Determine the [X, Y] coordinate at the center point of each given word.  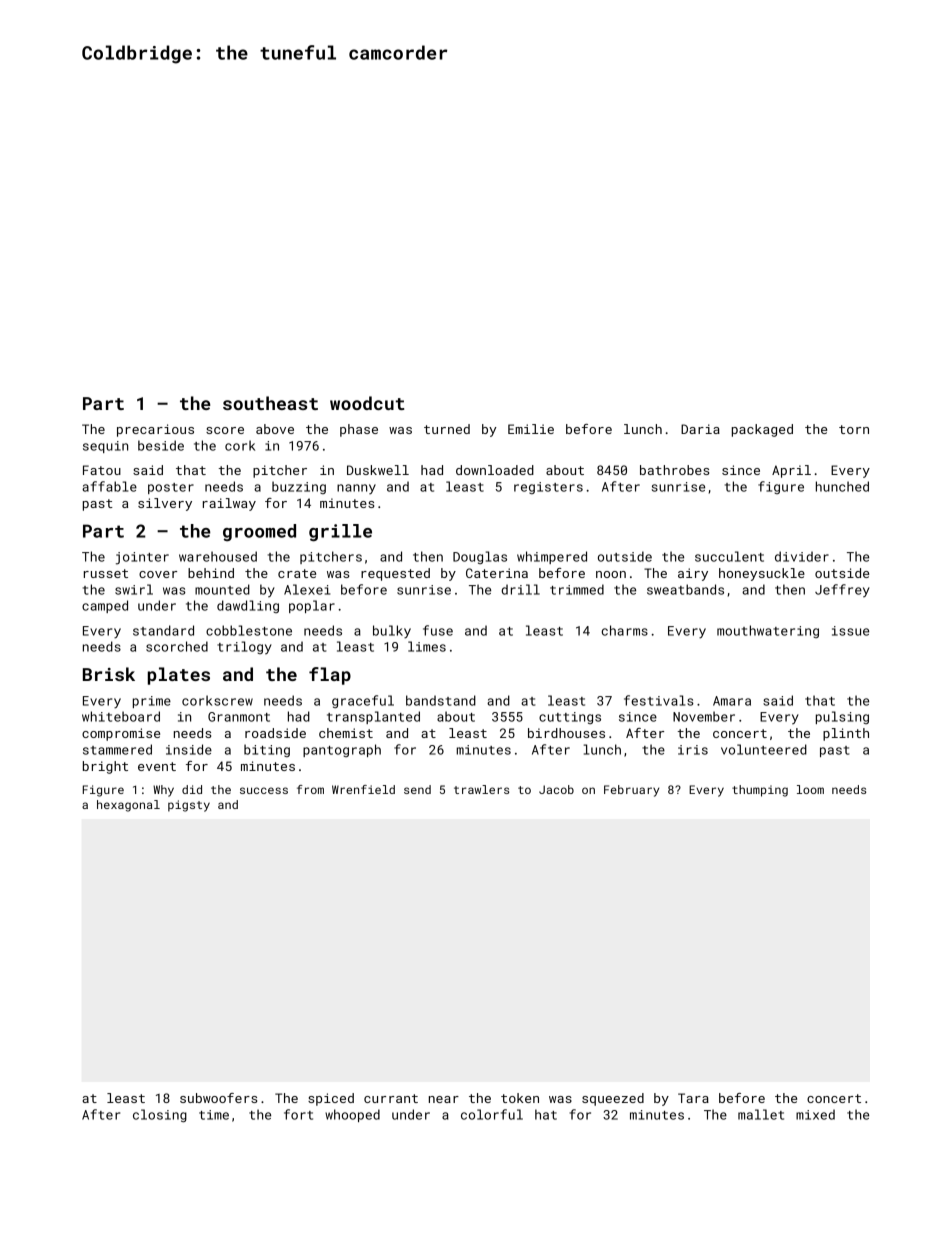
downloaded [495, 470]
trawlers [481, 789]
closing [160, 1115]
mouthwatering [768, 631]
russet [106, 573]
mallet [761, 1114]
